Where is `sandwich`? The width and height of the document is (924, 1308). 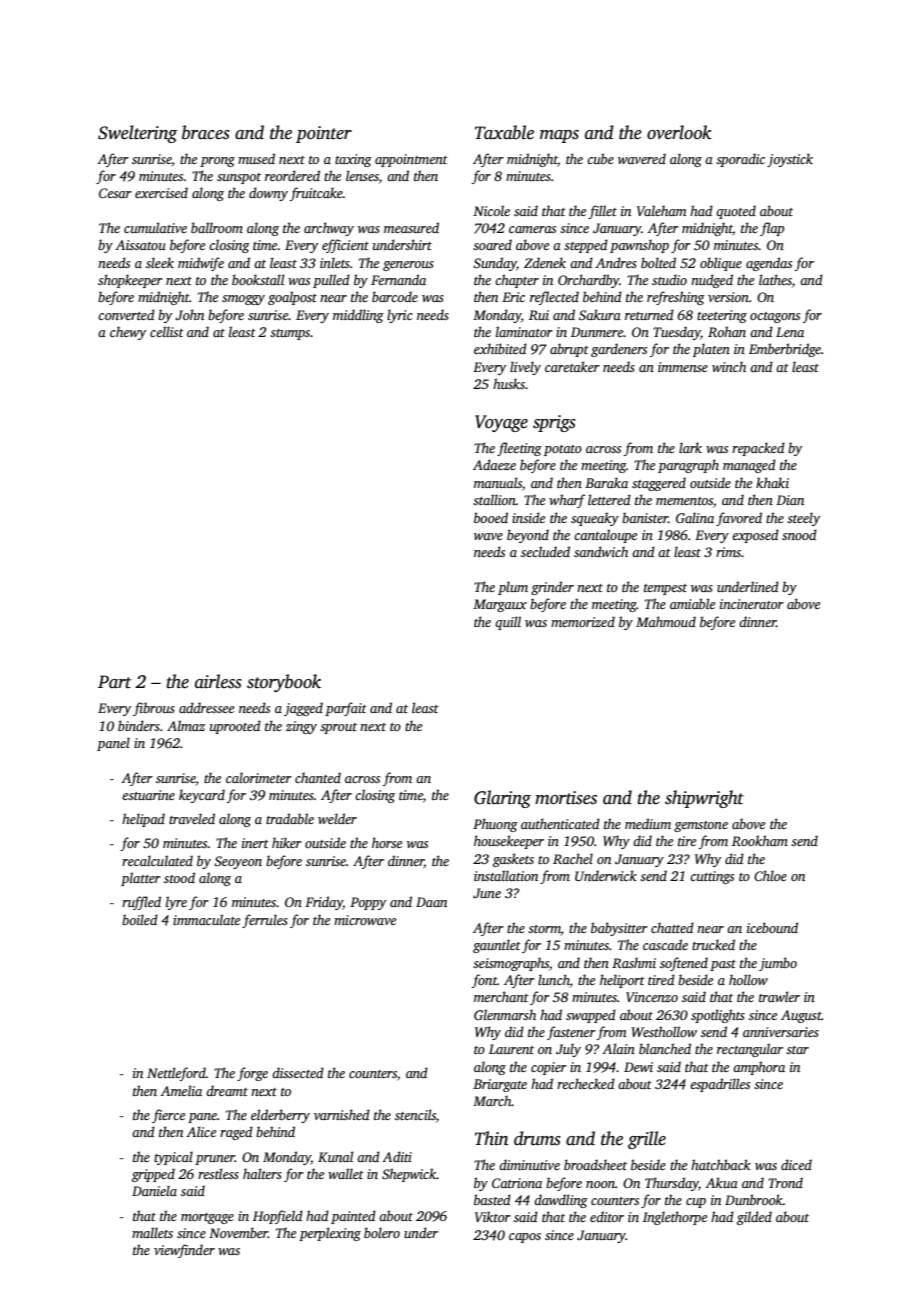 sandwich is located at coordinates (601, 551).
